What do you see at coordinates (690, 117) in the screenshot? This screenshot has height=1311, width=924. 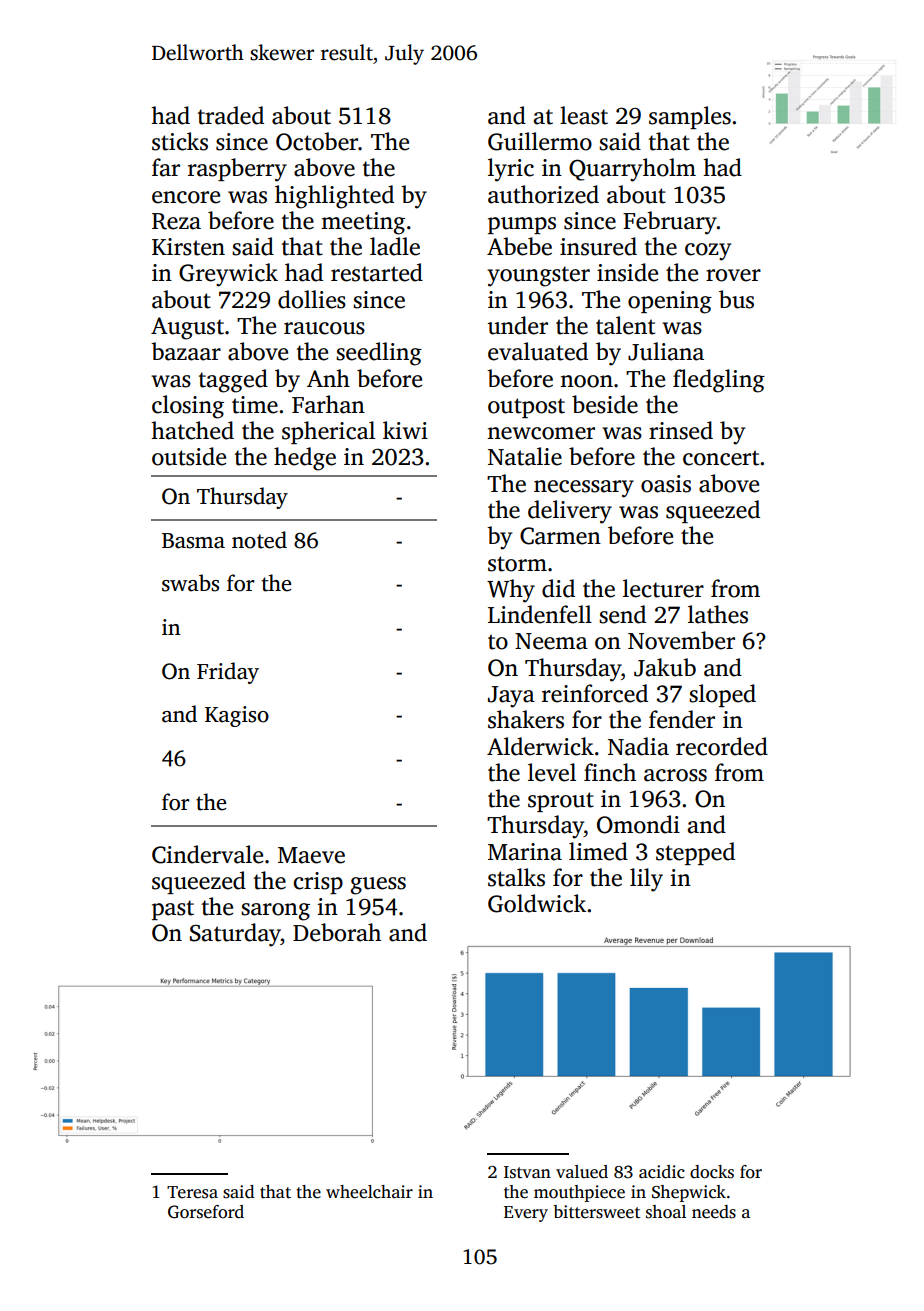 I see `samples` at bounding box center [690, 117].
